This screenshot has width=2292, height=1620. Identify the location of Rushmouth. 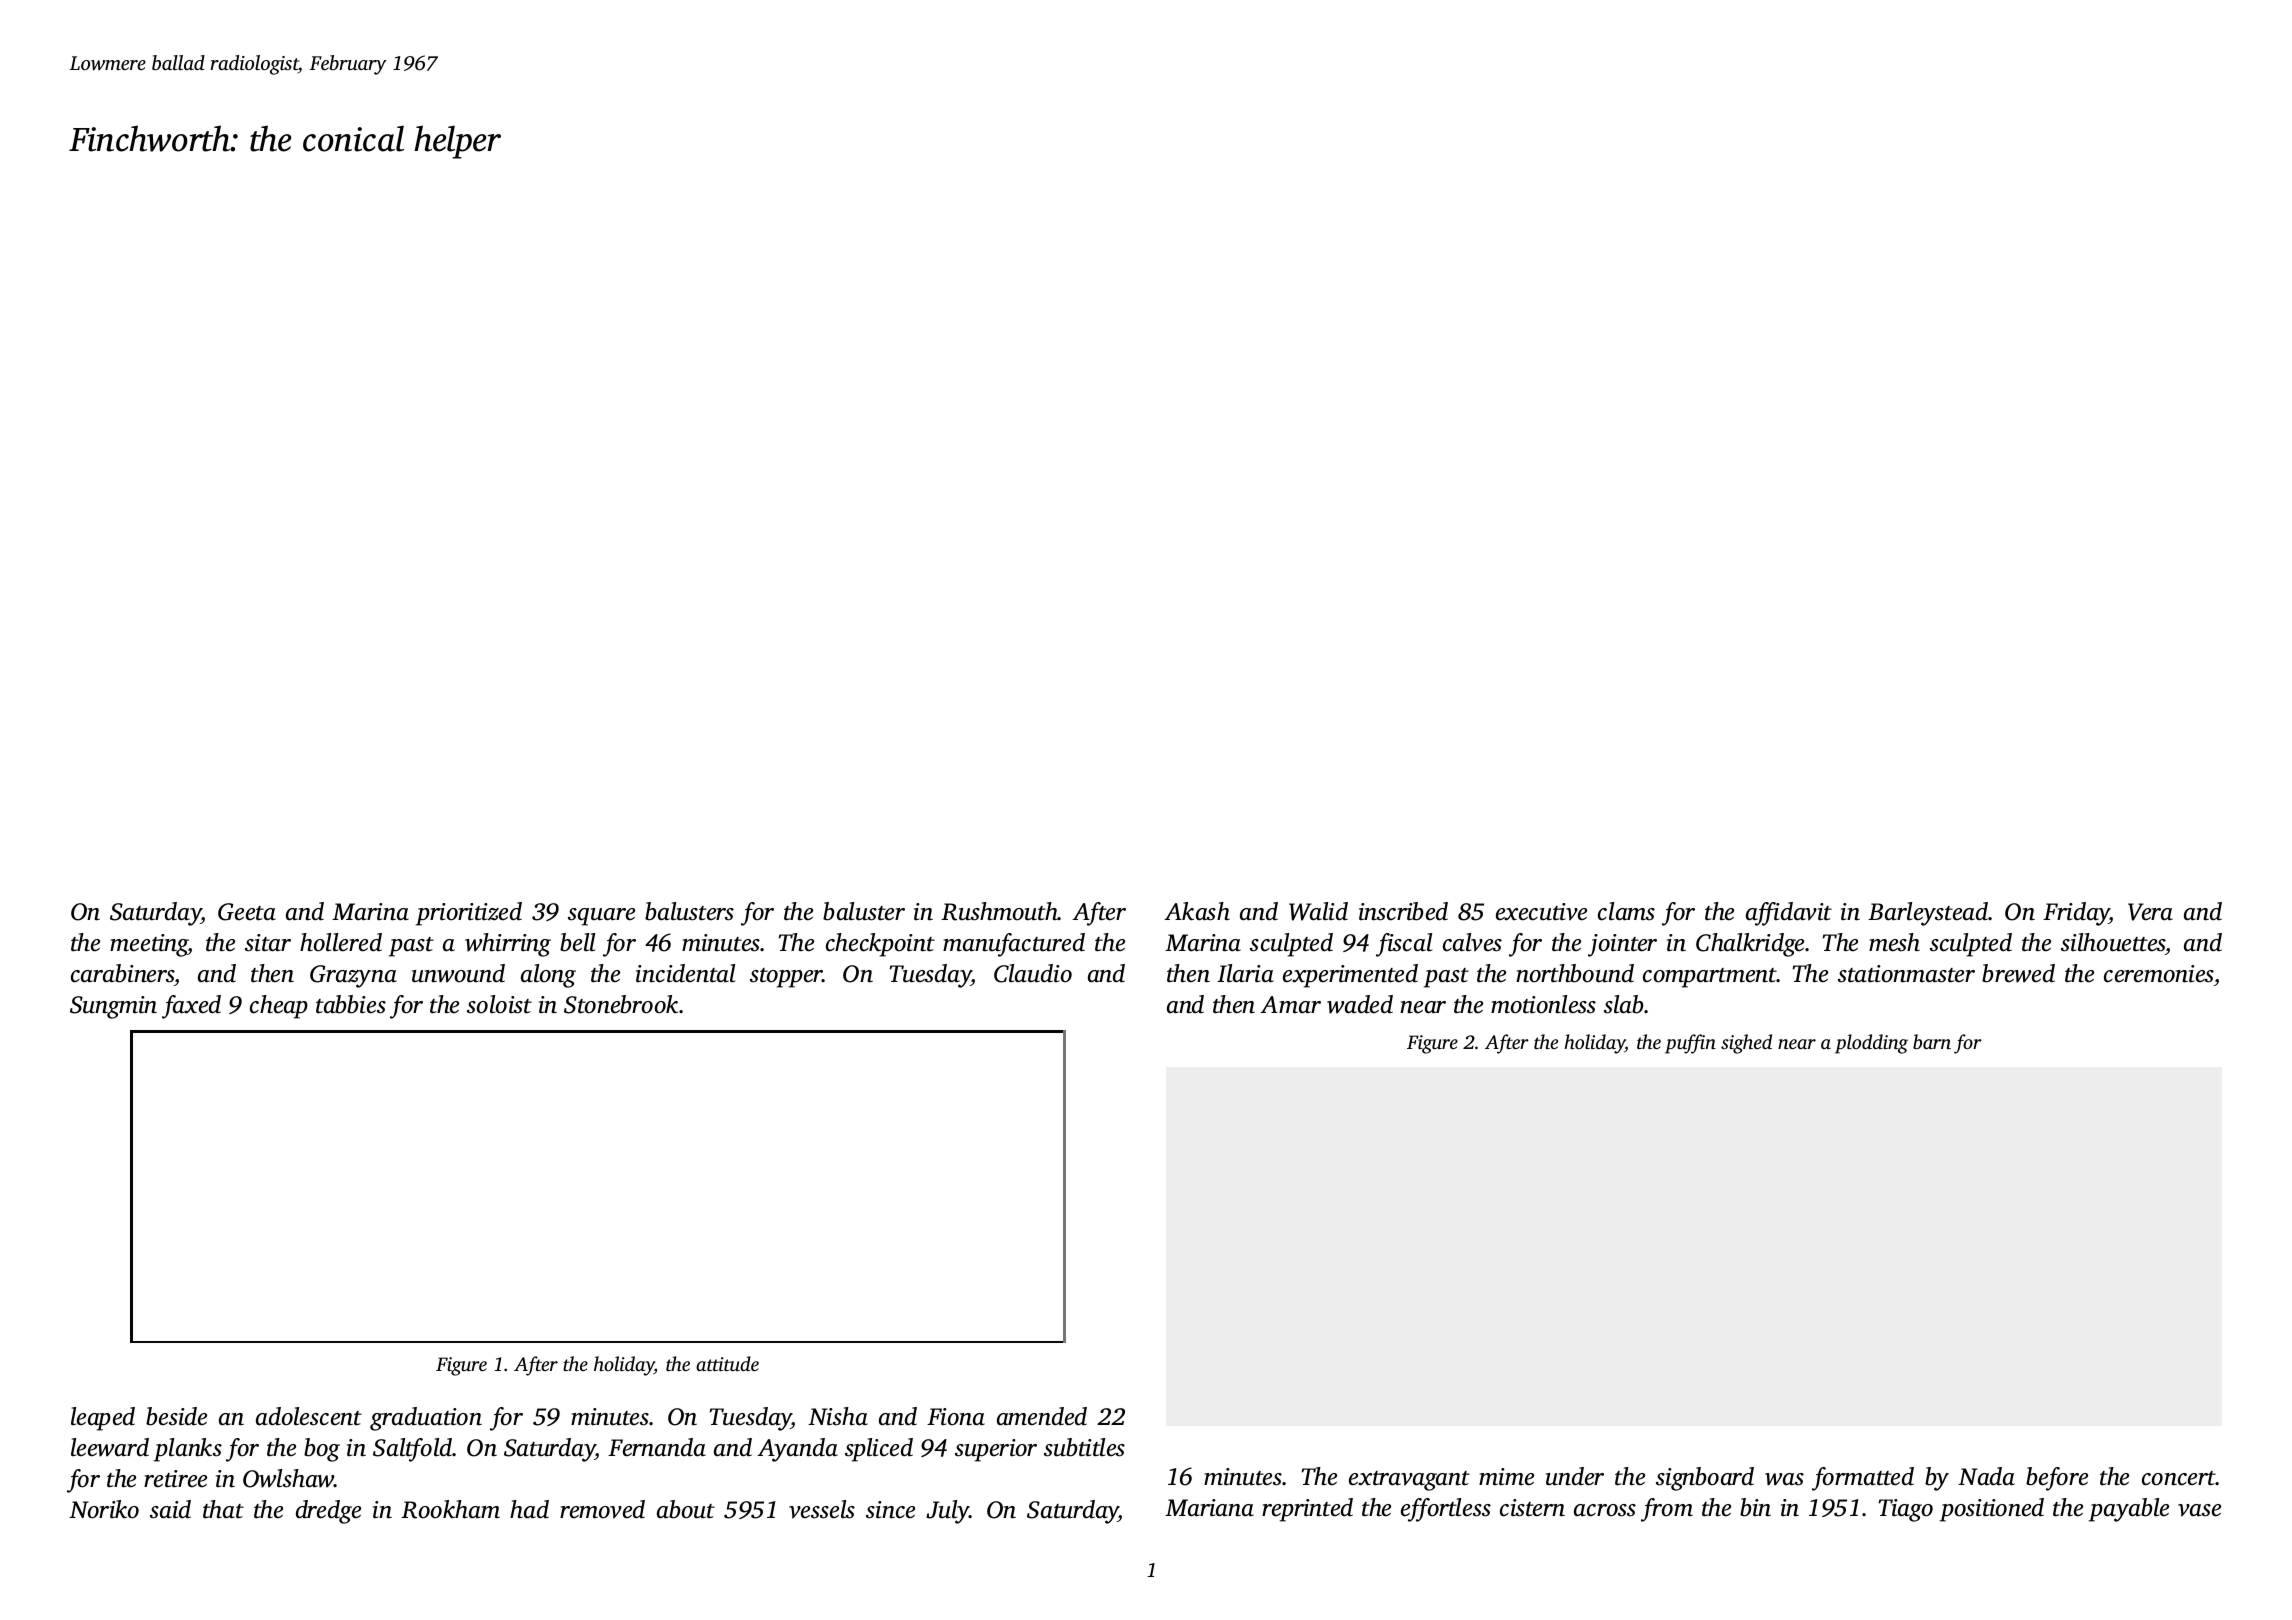
(999, 911).
